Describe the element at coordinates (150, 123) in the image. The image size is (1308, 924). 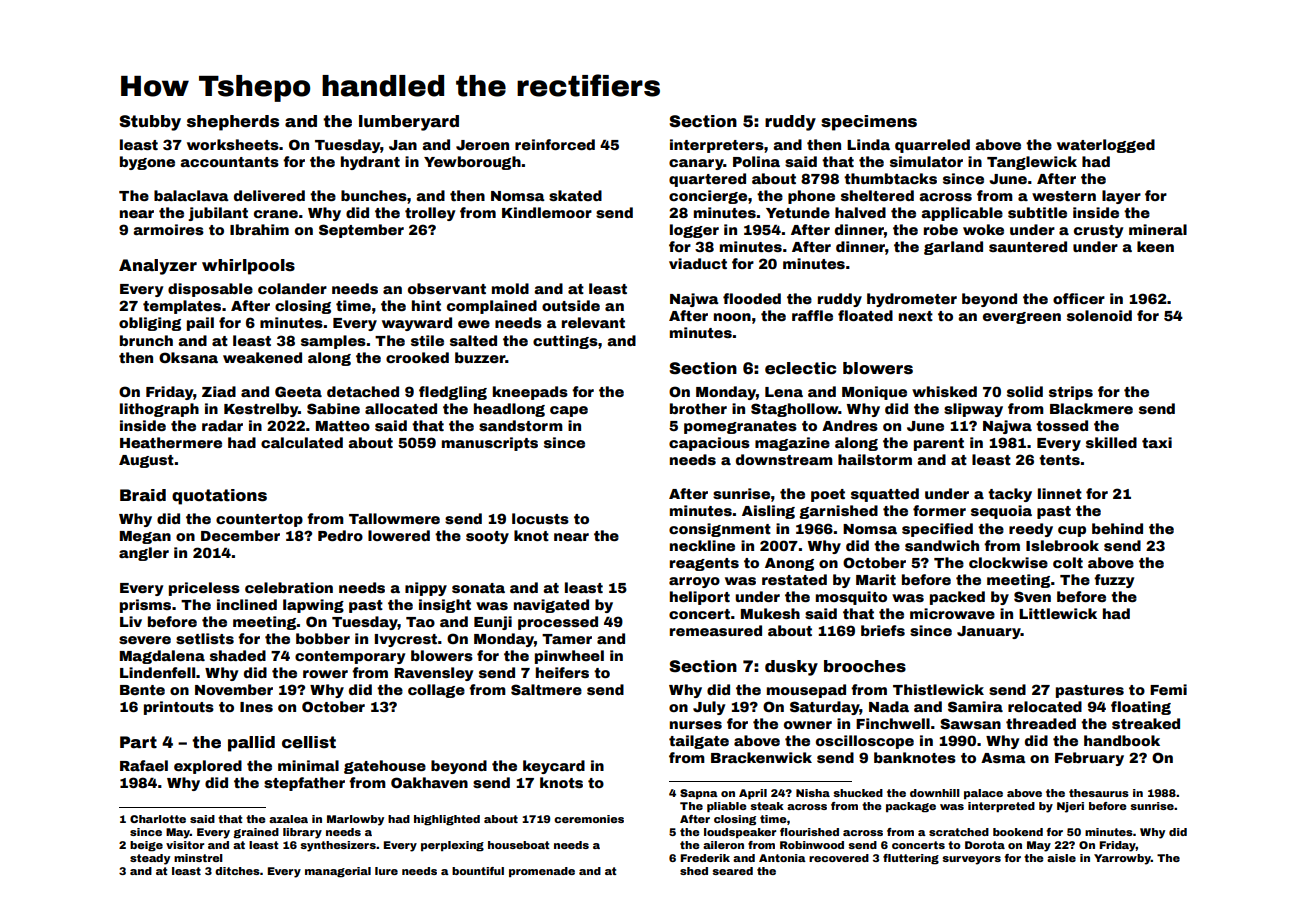
I see `Stubby` at that location.
